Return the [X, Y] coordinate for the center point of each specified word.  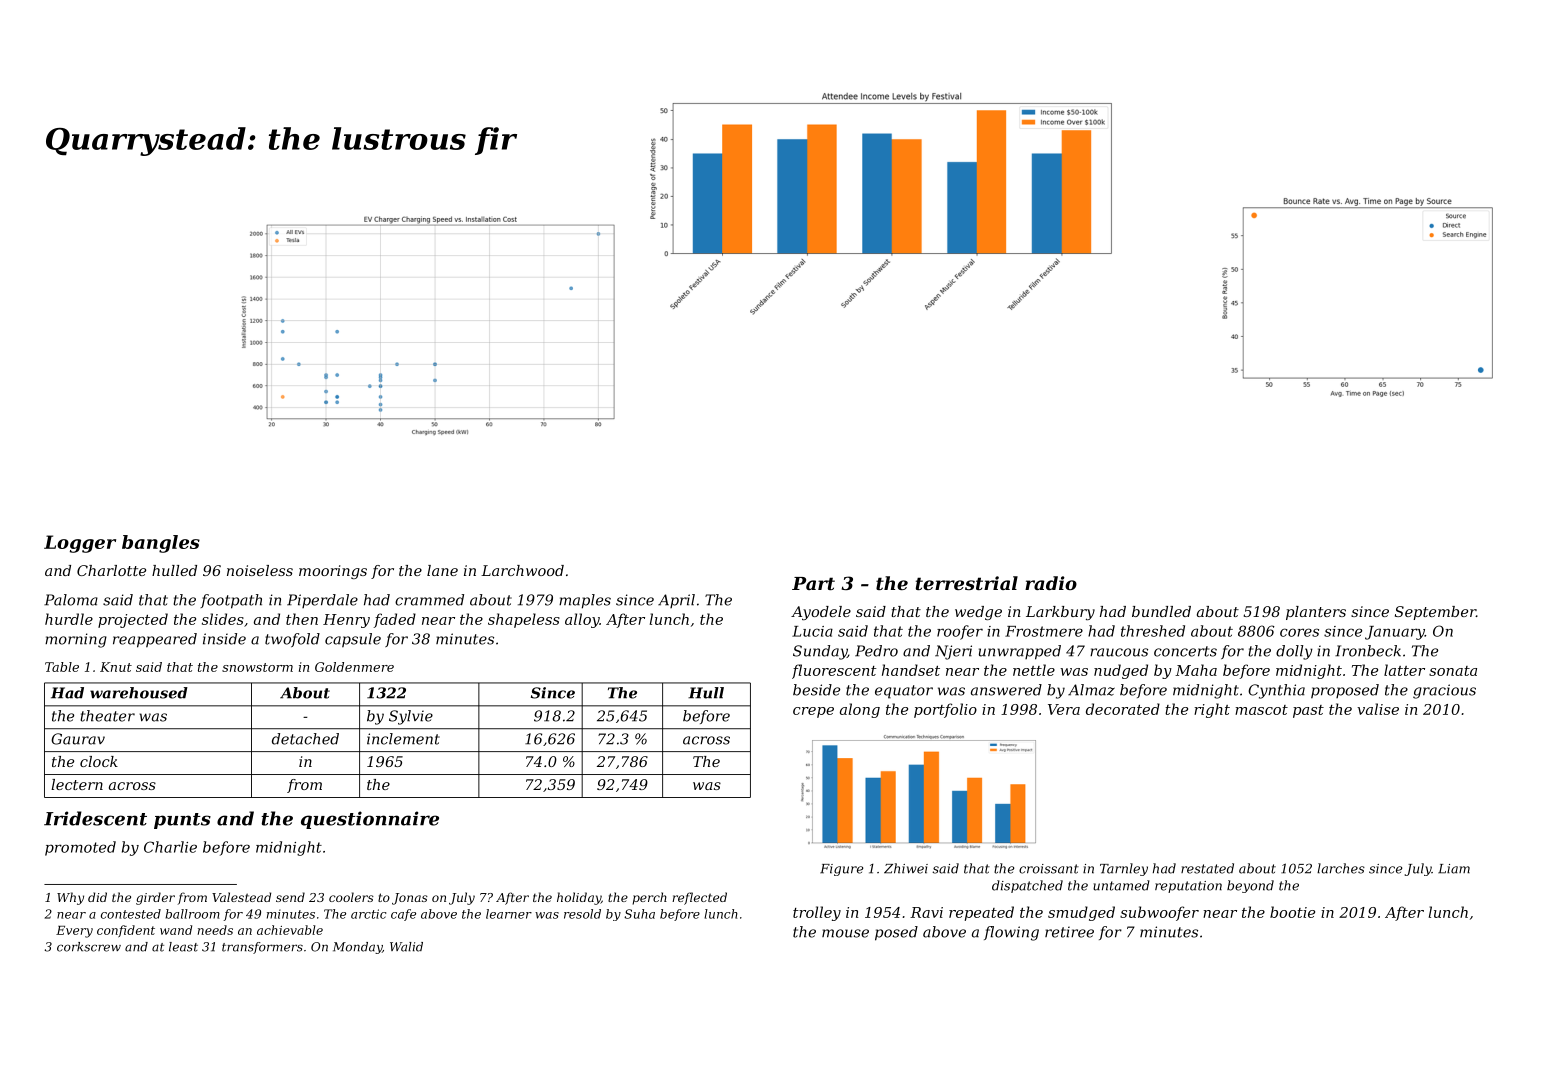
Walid [406, 947]
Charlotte [111, 570]
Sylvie [411, 717]
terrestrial [967, 583]
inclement [403, 739]
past [1308, 711]
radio [1051, 583]
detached [305, 739]
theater [107, 716]
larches [1341, 868]
